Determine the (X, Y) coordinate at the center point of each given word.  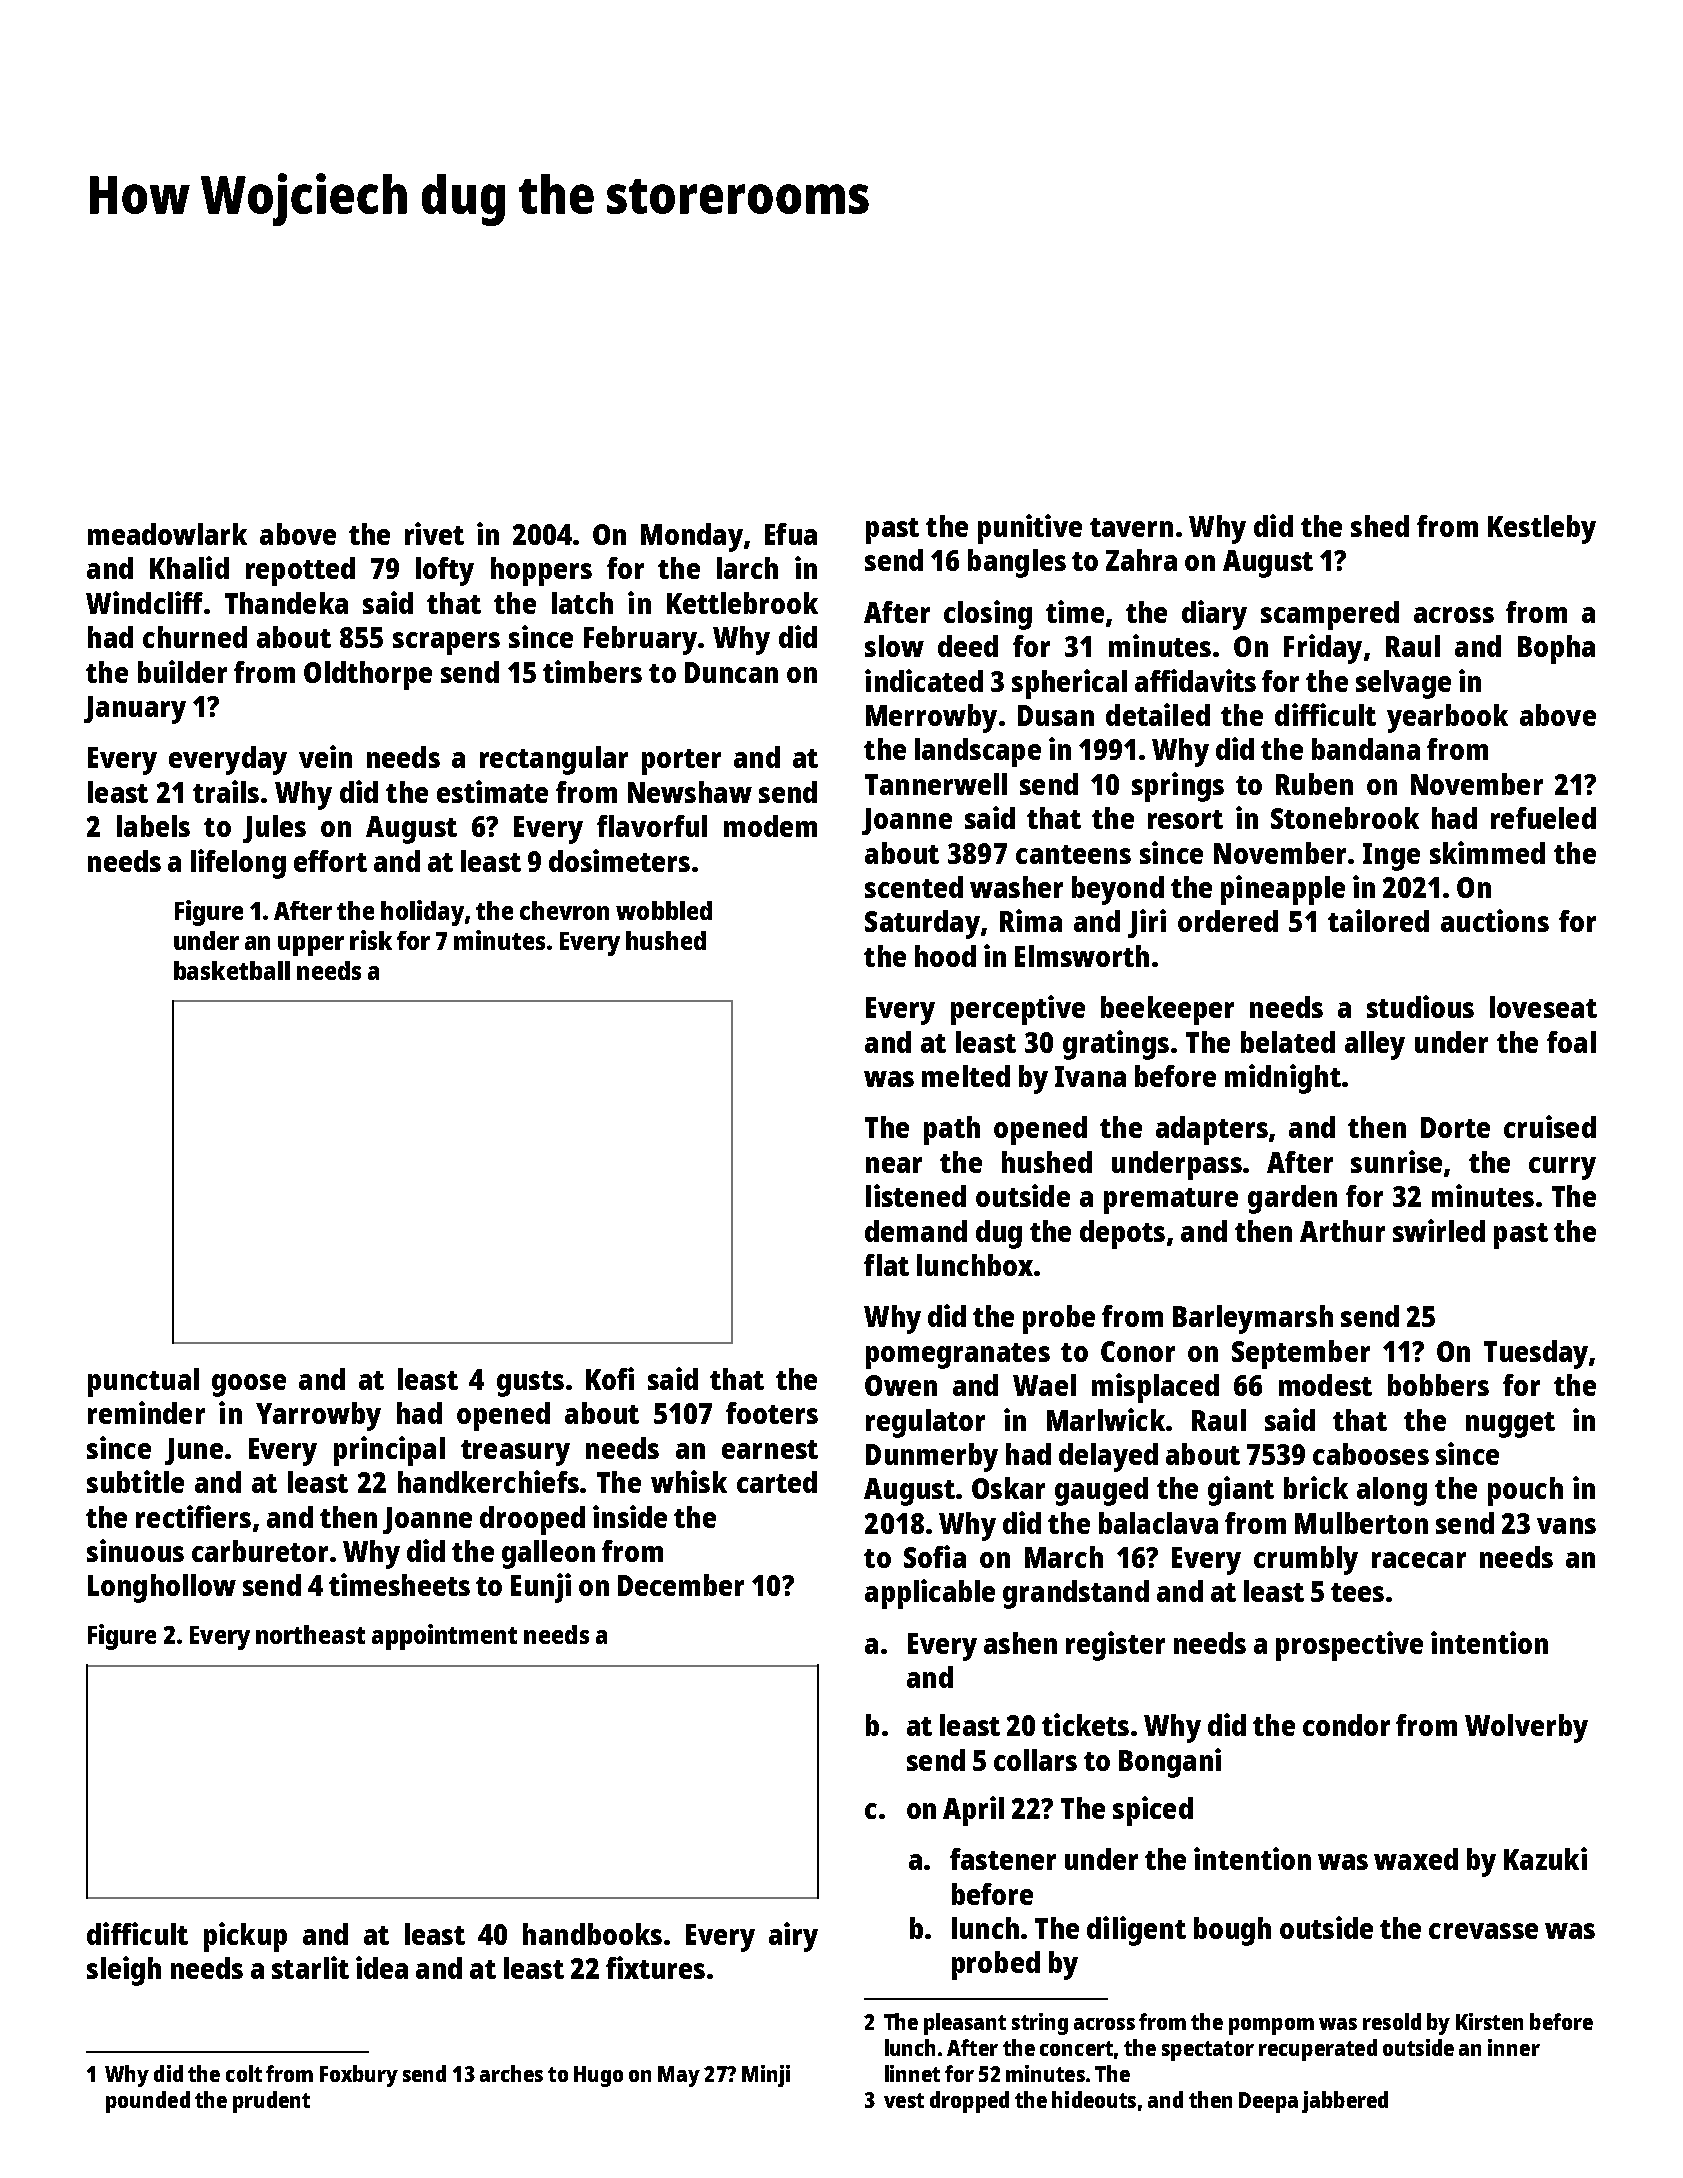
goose (249, 1385)
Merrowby (931, 718)
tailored (1378, 920)
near (894, 1165)
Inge (1391, 857)
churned (195, 637)
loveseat (1543, 1007)
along (1392, 1491)
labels (153, 826)
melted (966, 1076)
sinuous (135, 1550)
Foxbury (359, 2076)
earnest (770, 1449)
